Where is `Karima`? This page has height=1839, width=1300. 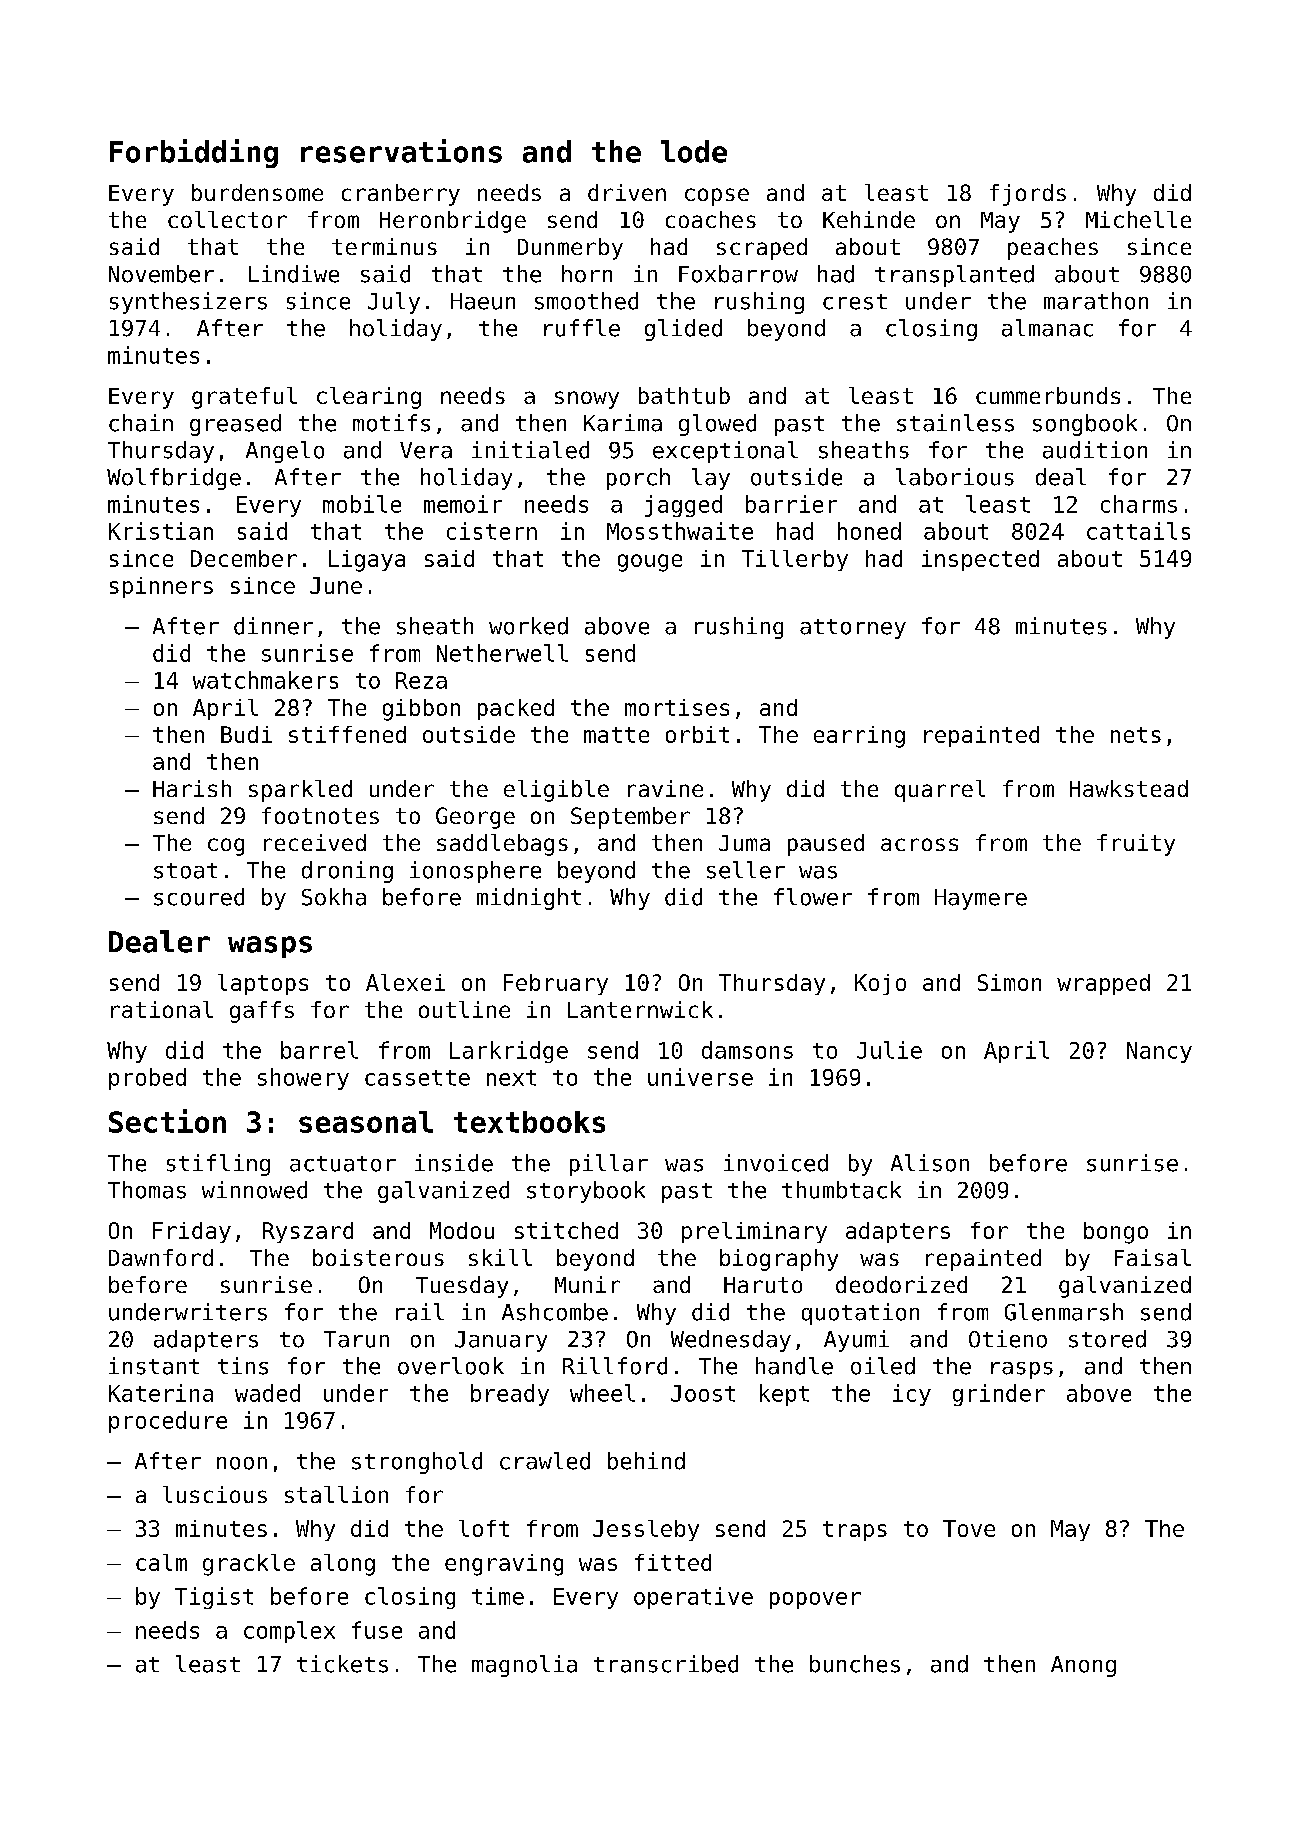 Karima is located at coordinates (623, 423).
